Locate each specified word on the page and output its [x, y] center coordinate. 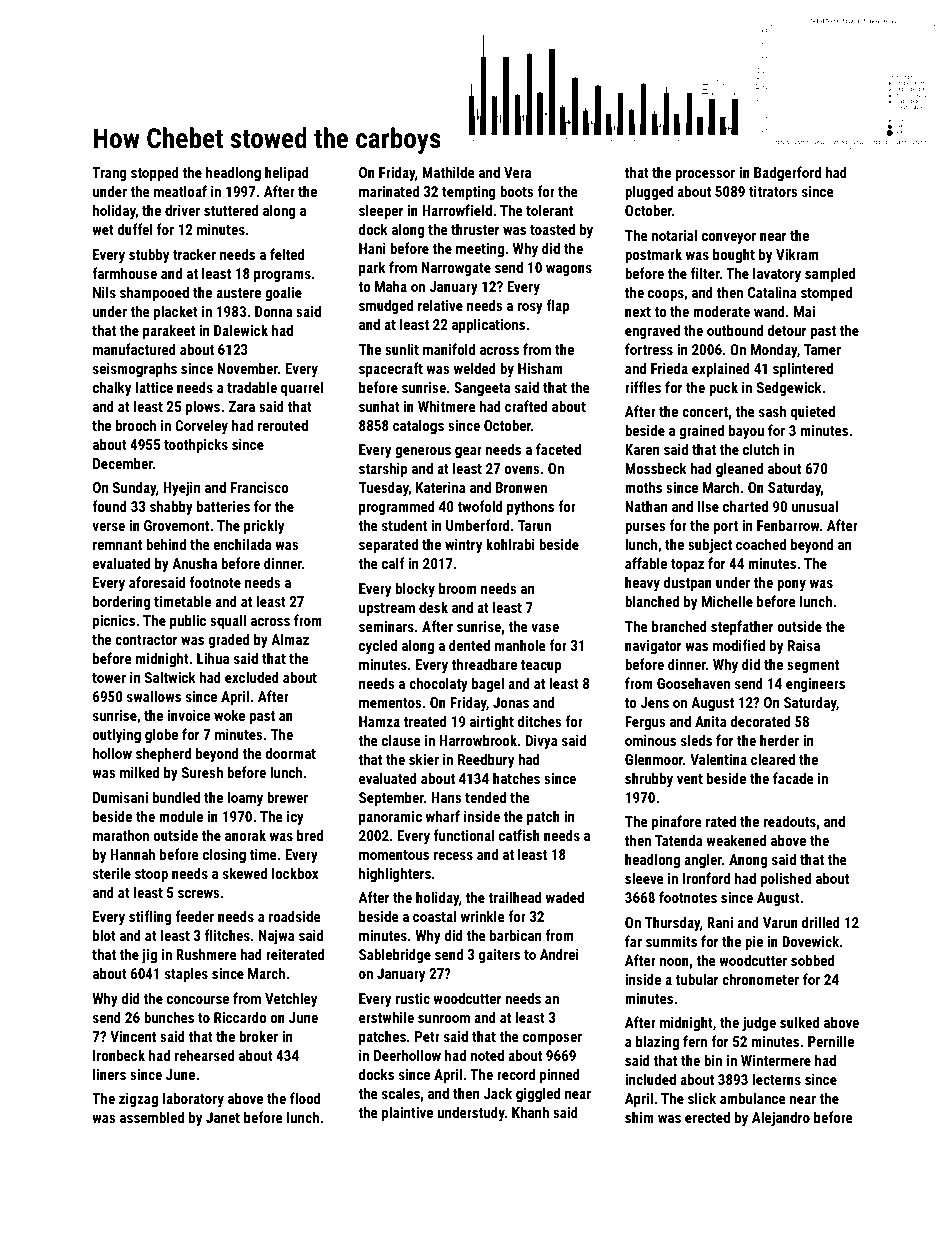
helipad [287, 173]
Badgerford [787, 173]
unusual [815, 506]
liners [109, 1074]
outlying [117, 735]
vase [545, 628]
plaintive [407, 1113]
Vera [517, 172]
